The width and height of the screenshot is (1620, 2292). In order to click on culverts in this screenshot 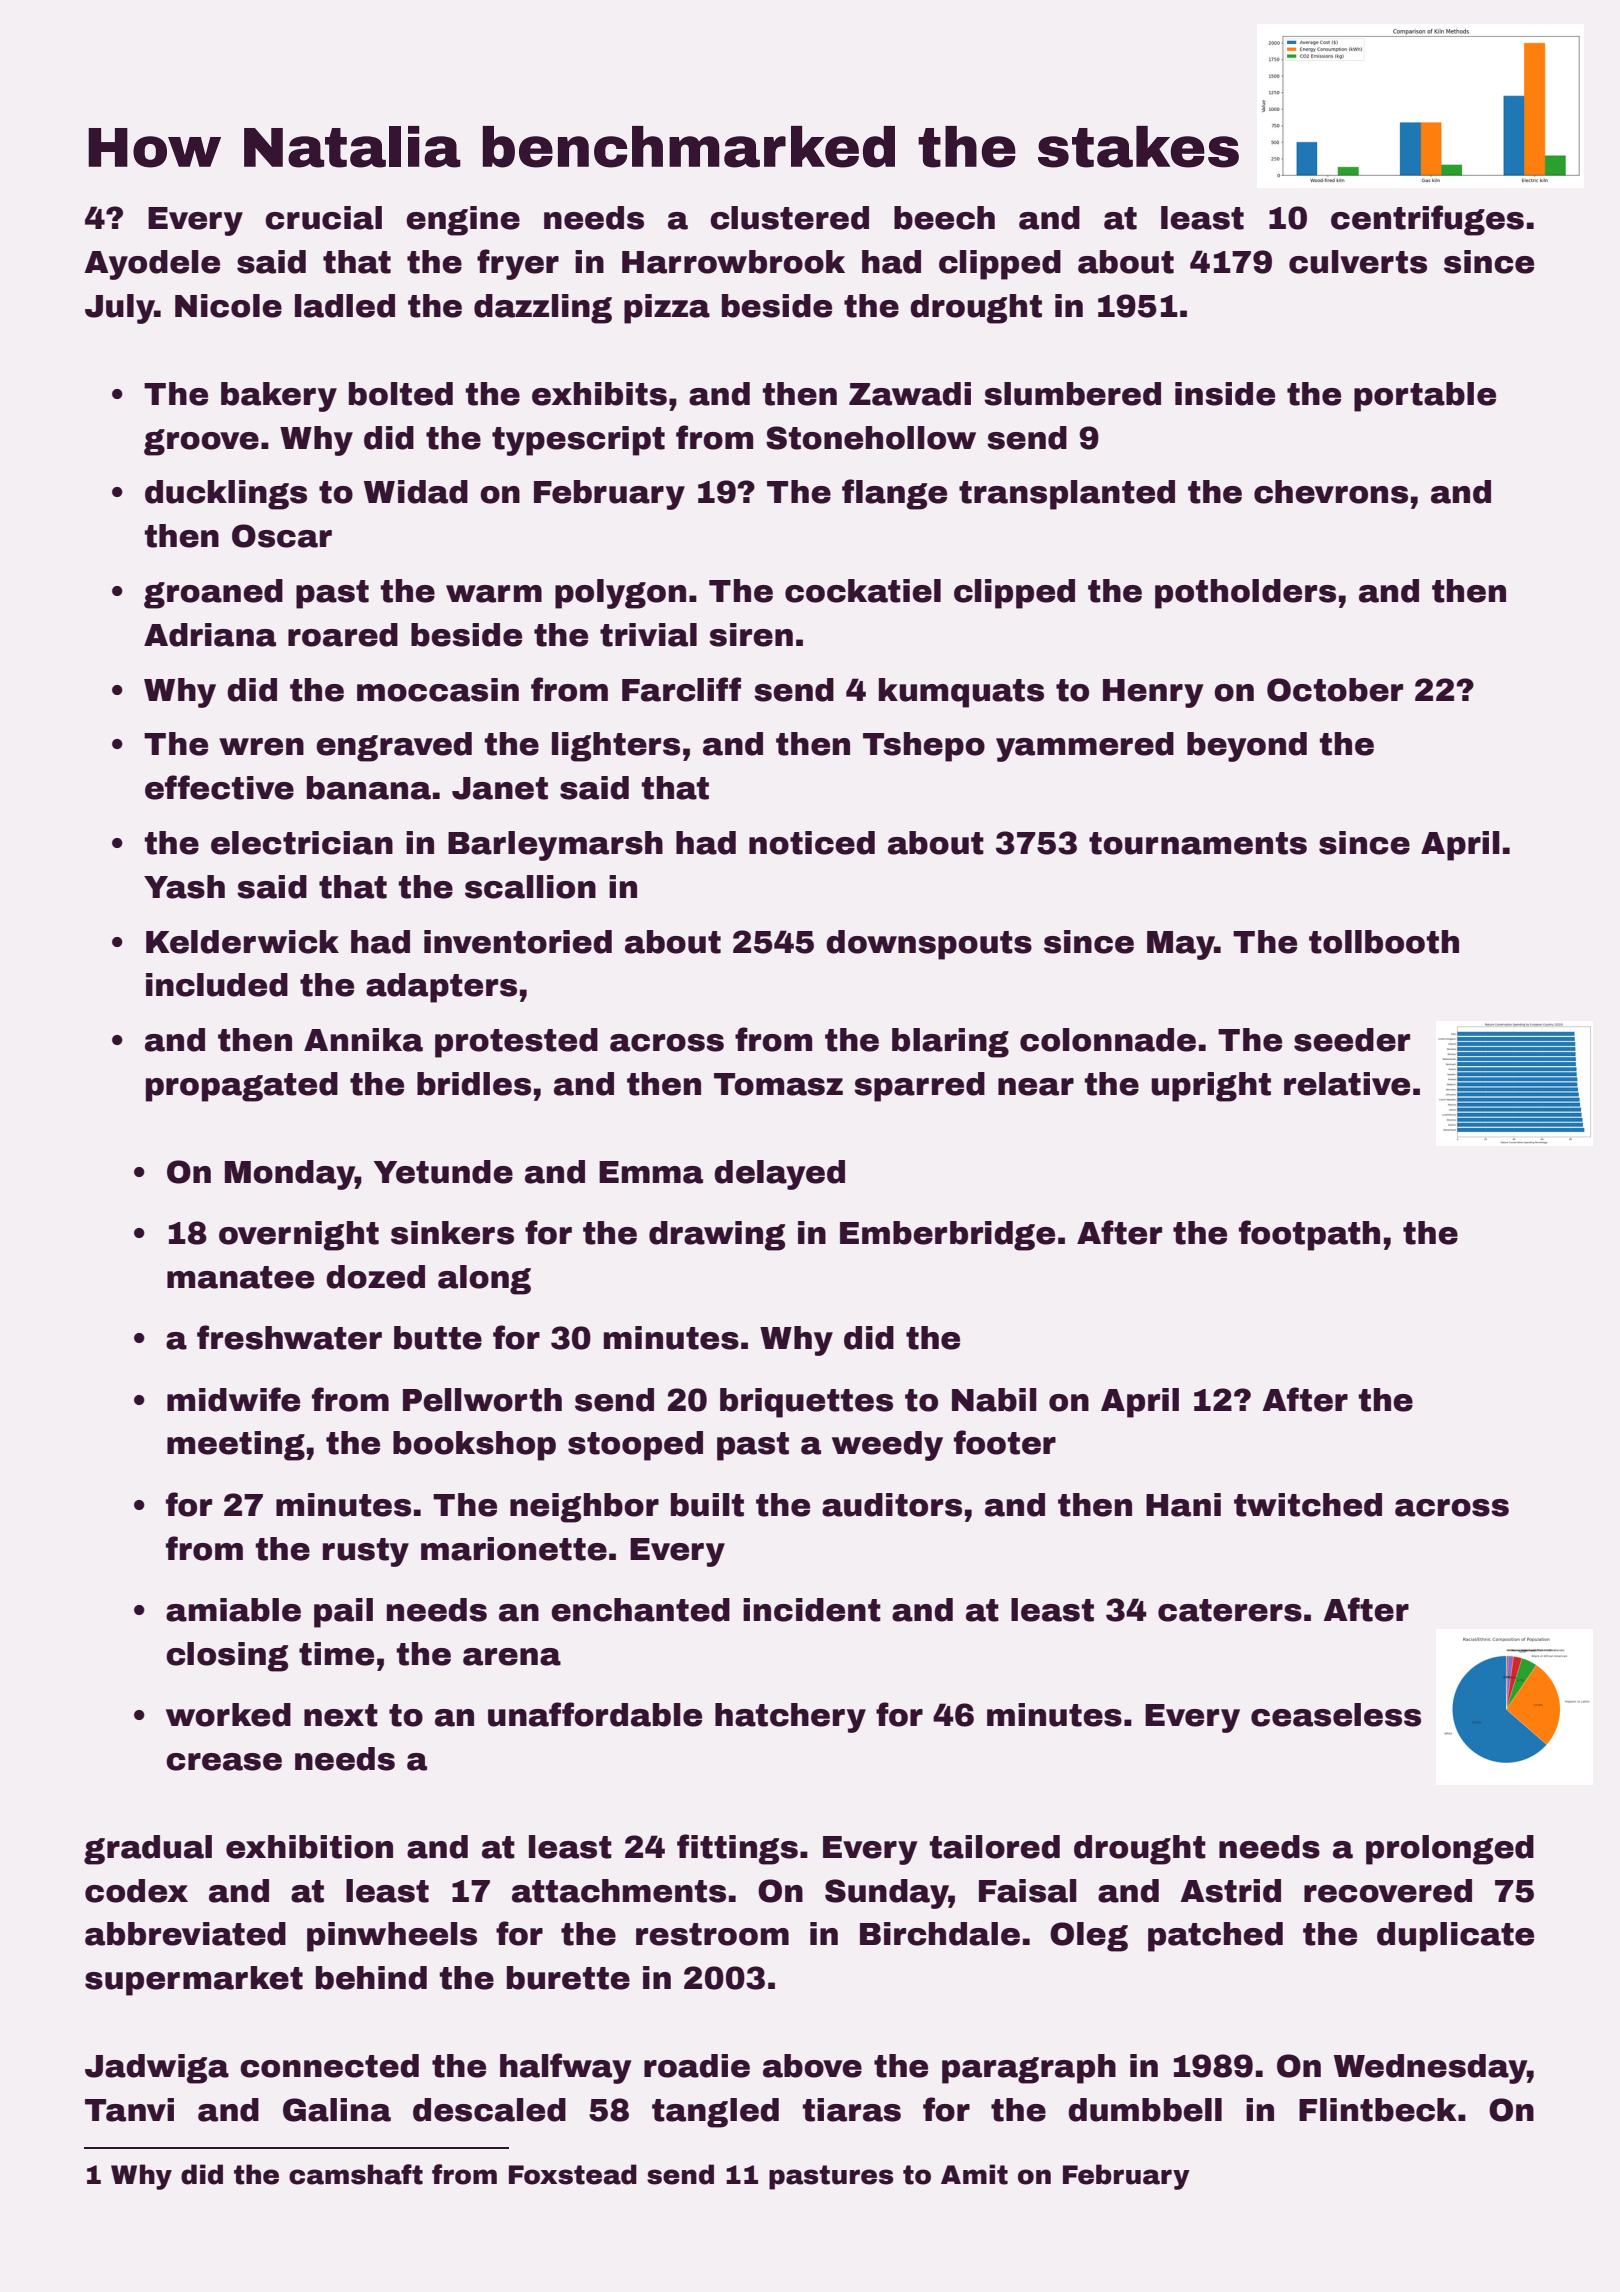, I will do `click(1358, 262)`.
